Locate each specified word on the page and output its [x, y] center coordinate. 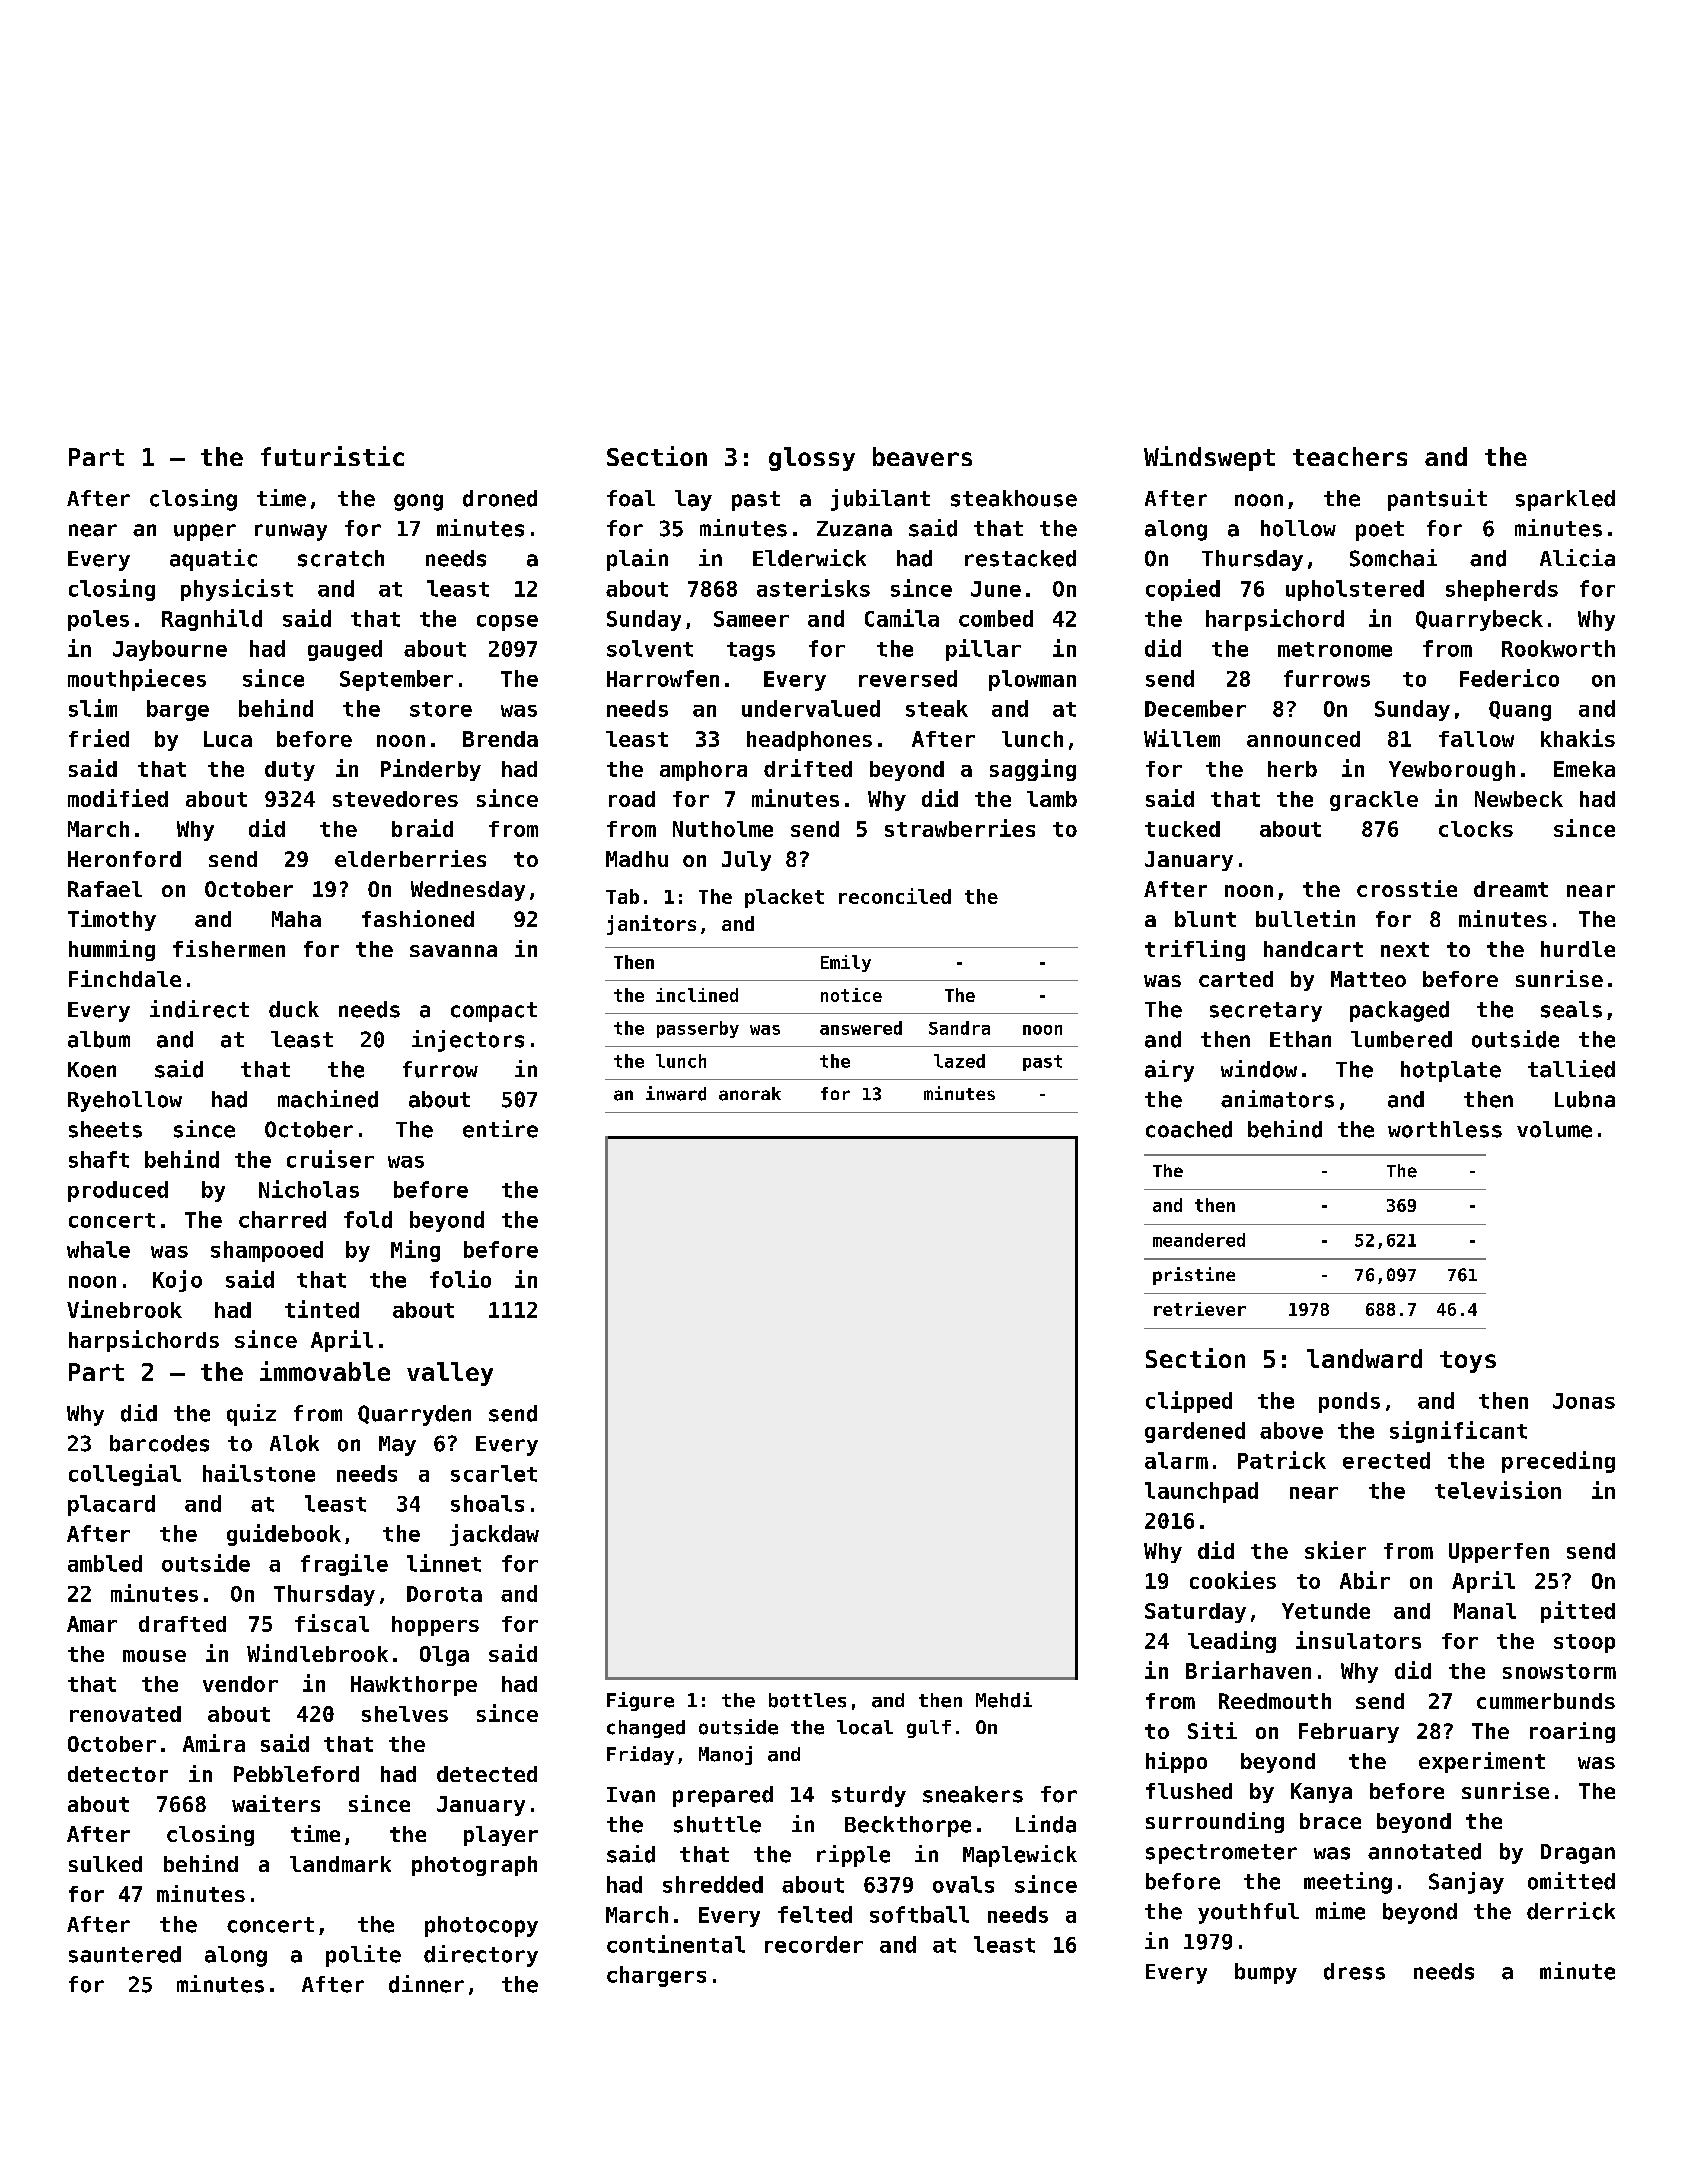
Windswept [1209, 458]
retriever [1200, 1309]
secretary [1266, 1012]
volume [1554, 1129]
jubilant [880, 500]
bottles [807, 1700]
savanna [453, 951]
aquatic [213, 560]
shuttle [717, 1824]
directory [481, 1956]
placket [784, 898]
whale [98, 1249]
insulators [1358, 1640]
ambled [105, 1563]
